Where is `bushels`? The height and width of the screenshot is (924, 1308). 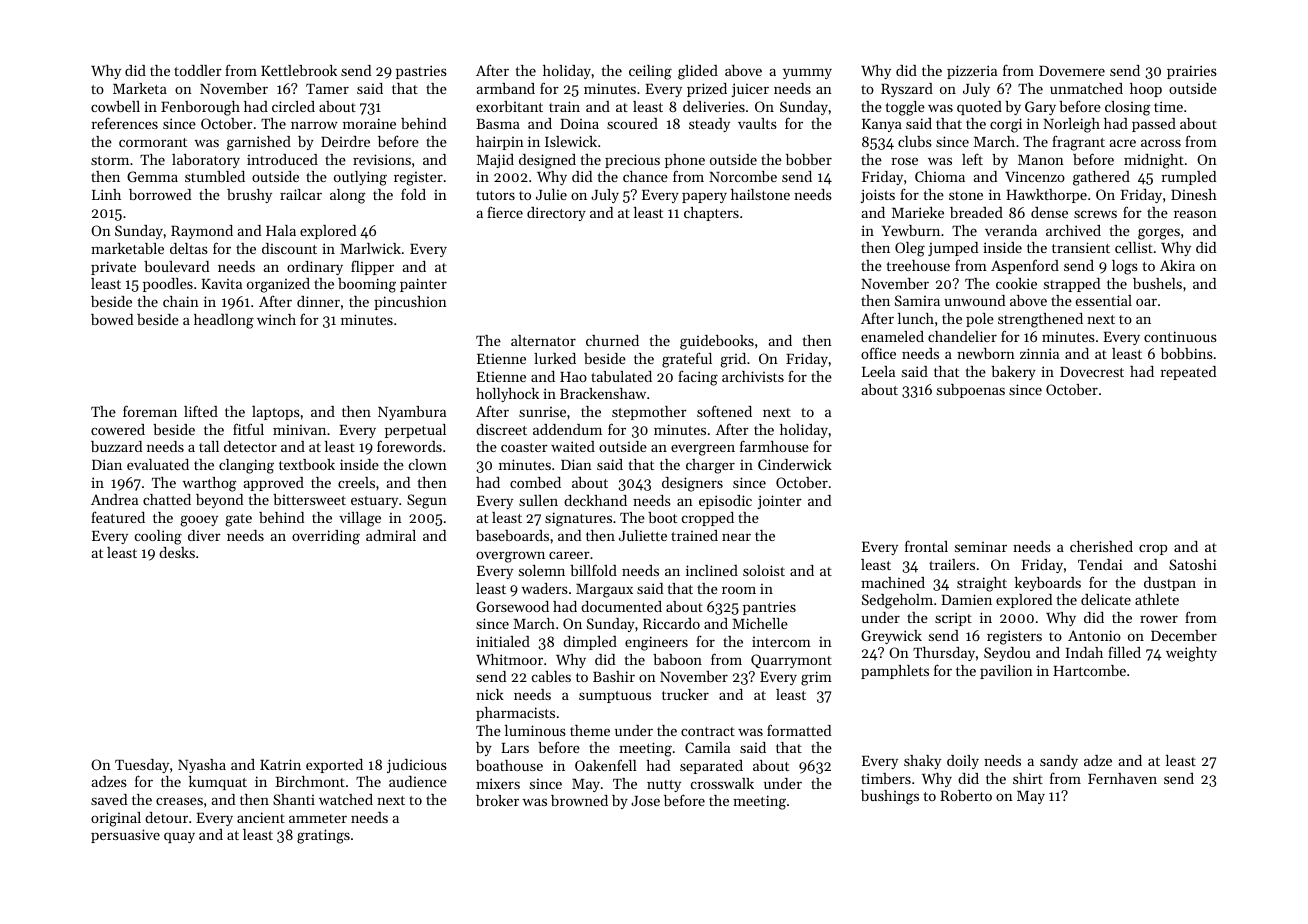 bushels is located at coordinates (1157, 283).
